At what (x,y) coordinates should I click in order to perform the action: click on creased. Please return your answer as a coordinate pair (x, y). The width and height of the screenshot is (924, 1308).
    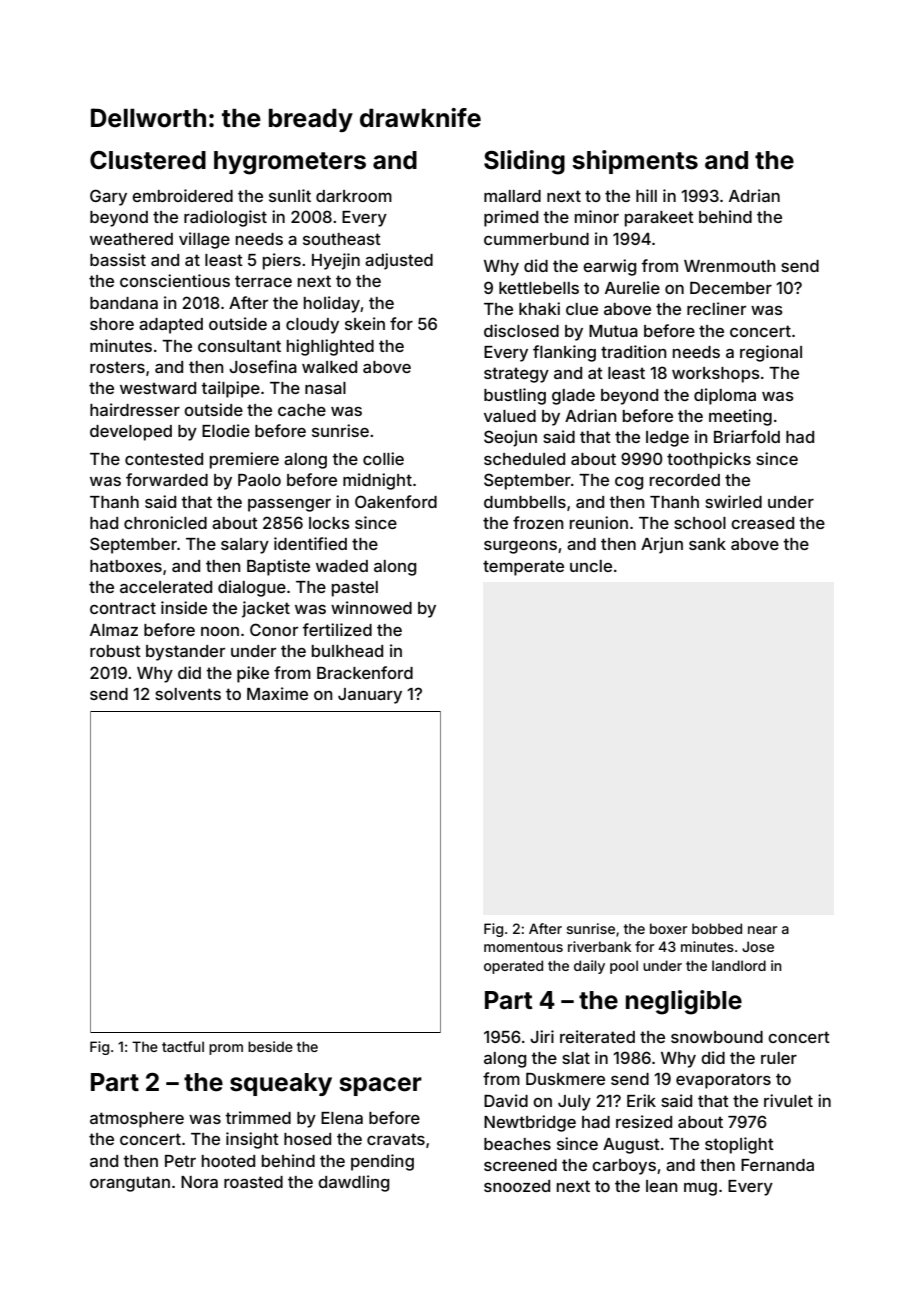
    Looking at the image, I should click on (762, 523).
